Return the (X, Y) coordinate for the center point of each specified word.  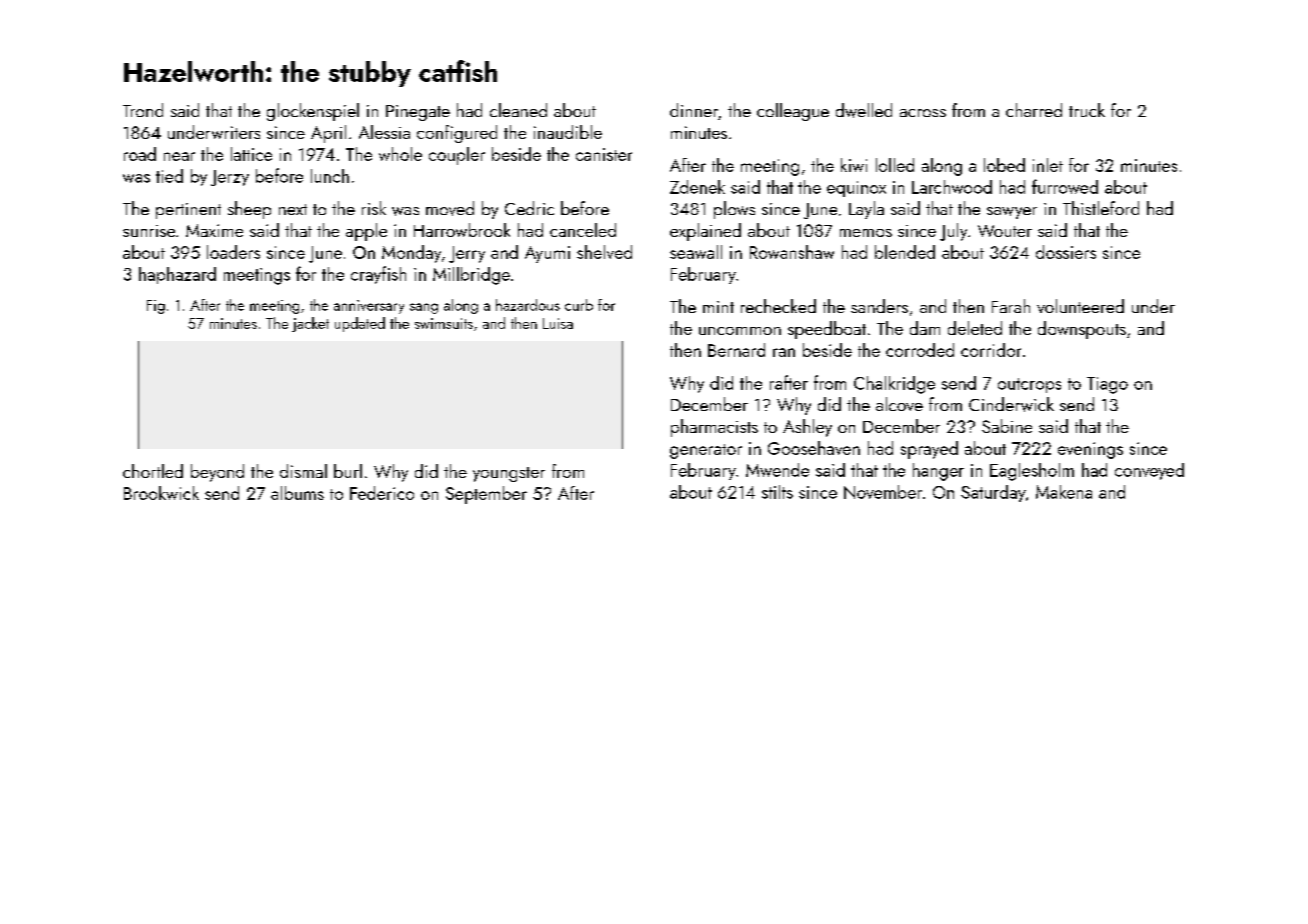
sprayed (929, 450)
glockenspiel (313, 112)
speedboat (827, 330)
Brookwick (161, 493)
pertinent (188, 211)
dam (925, 328)
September (486, 495)
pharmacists (714, 428)
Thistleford (1101, 208)
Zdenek (697, 187)
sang (424, 308)
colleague (793, 112)
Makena (1064, 492)
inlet (1048, 165)
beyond (217, 473)
